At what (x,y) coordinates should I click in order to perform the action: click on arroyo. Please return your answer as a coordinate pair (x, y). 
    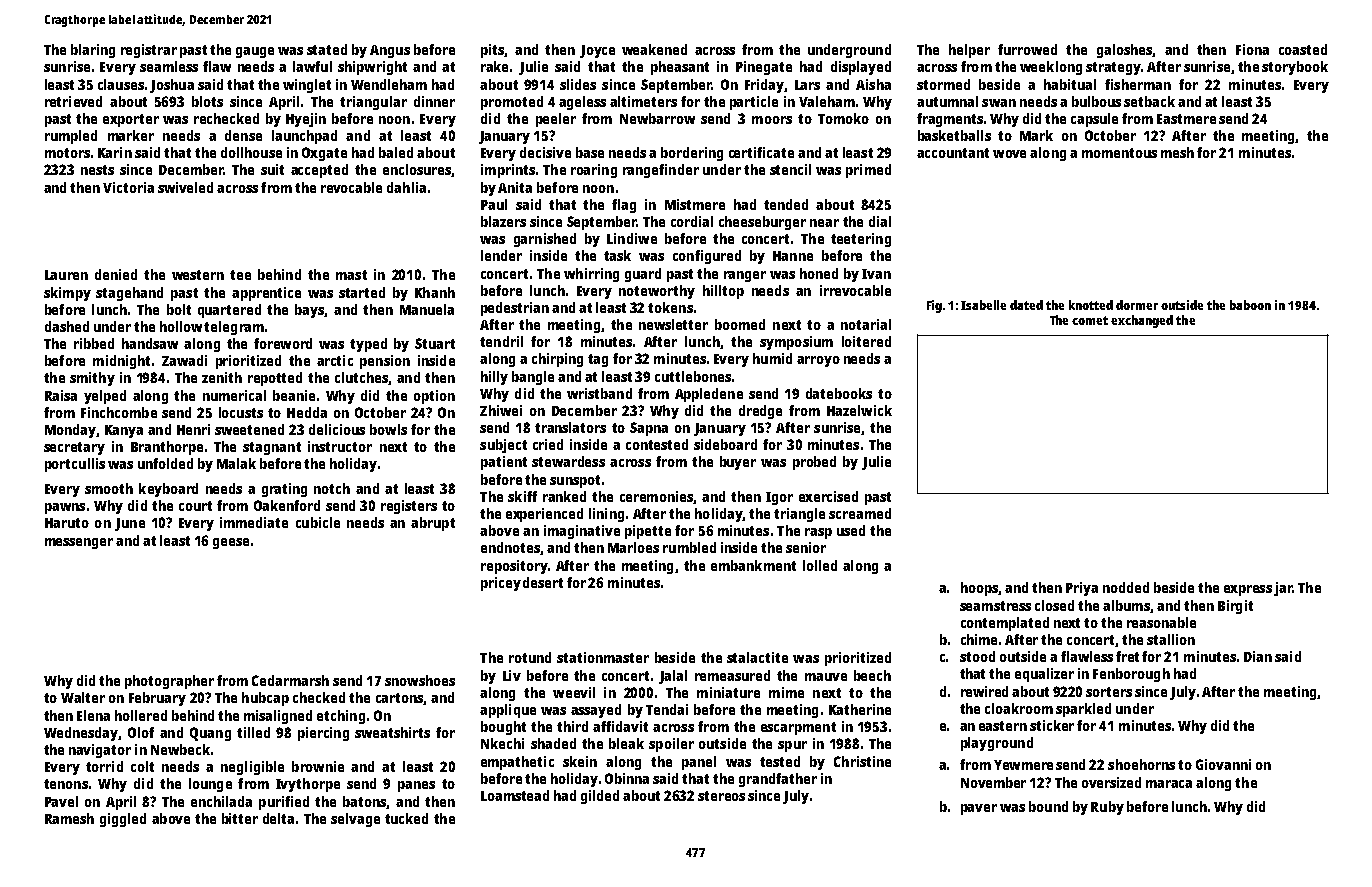
    Looking at the image, I should click on (818, 361).
